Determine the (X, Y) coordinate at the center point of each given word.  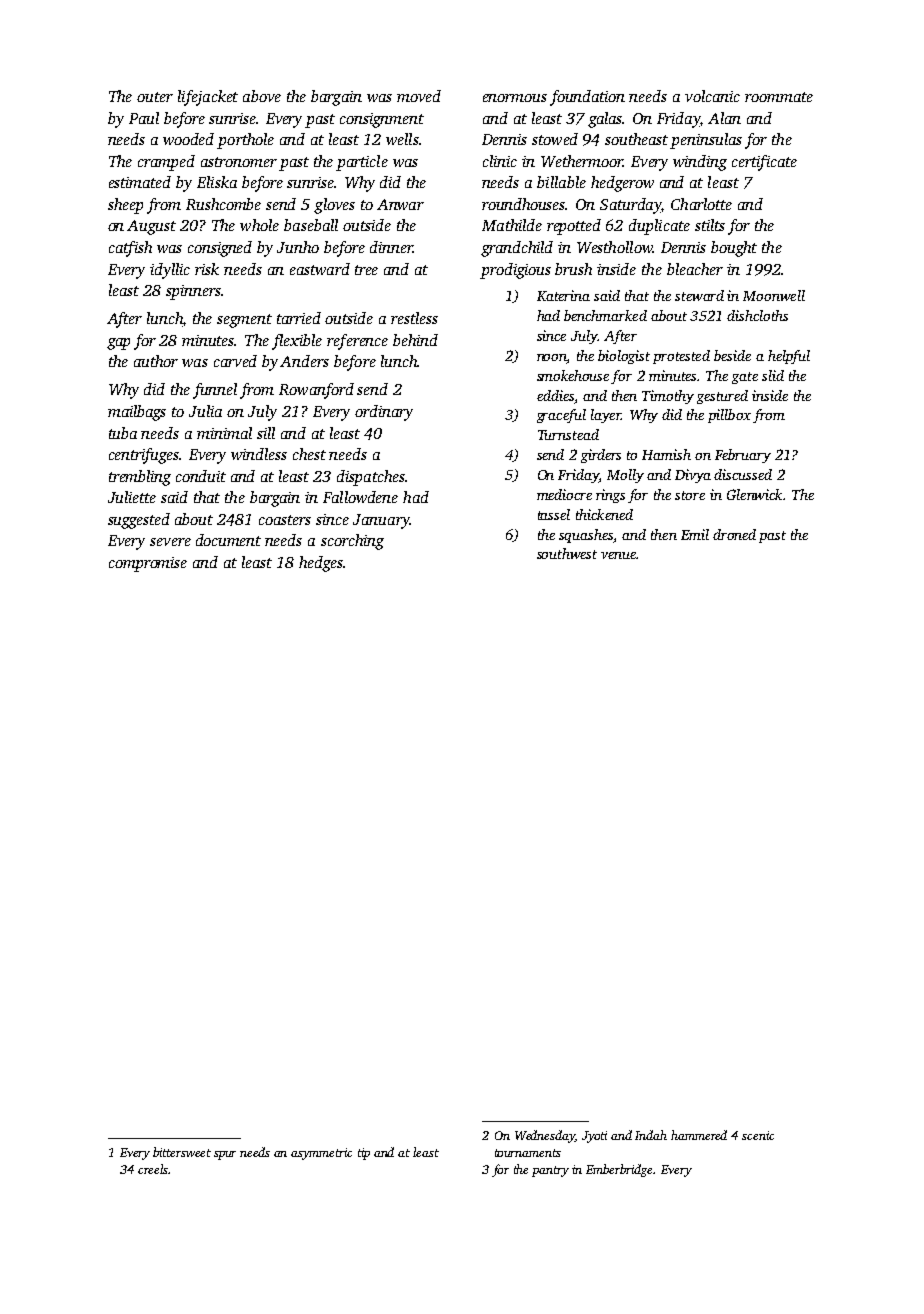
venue (618, 555)
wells (402, 139)
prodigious (515, 271)
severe (170, 542)
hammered (699, 1135)
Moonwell (774, 295)
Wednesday (545, 1136)
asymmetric (321, 1154)
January (381, 521)
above (262, 96)
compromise (148, 564)
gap (118, 344)
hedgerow (622, 184)
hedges (321, 564)
